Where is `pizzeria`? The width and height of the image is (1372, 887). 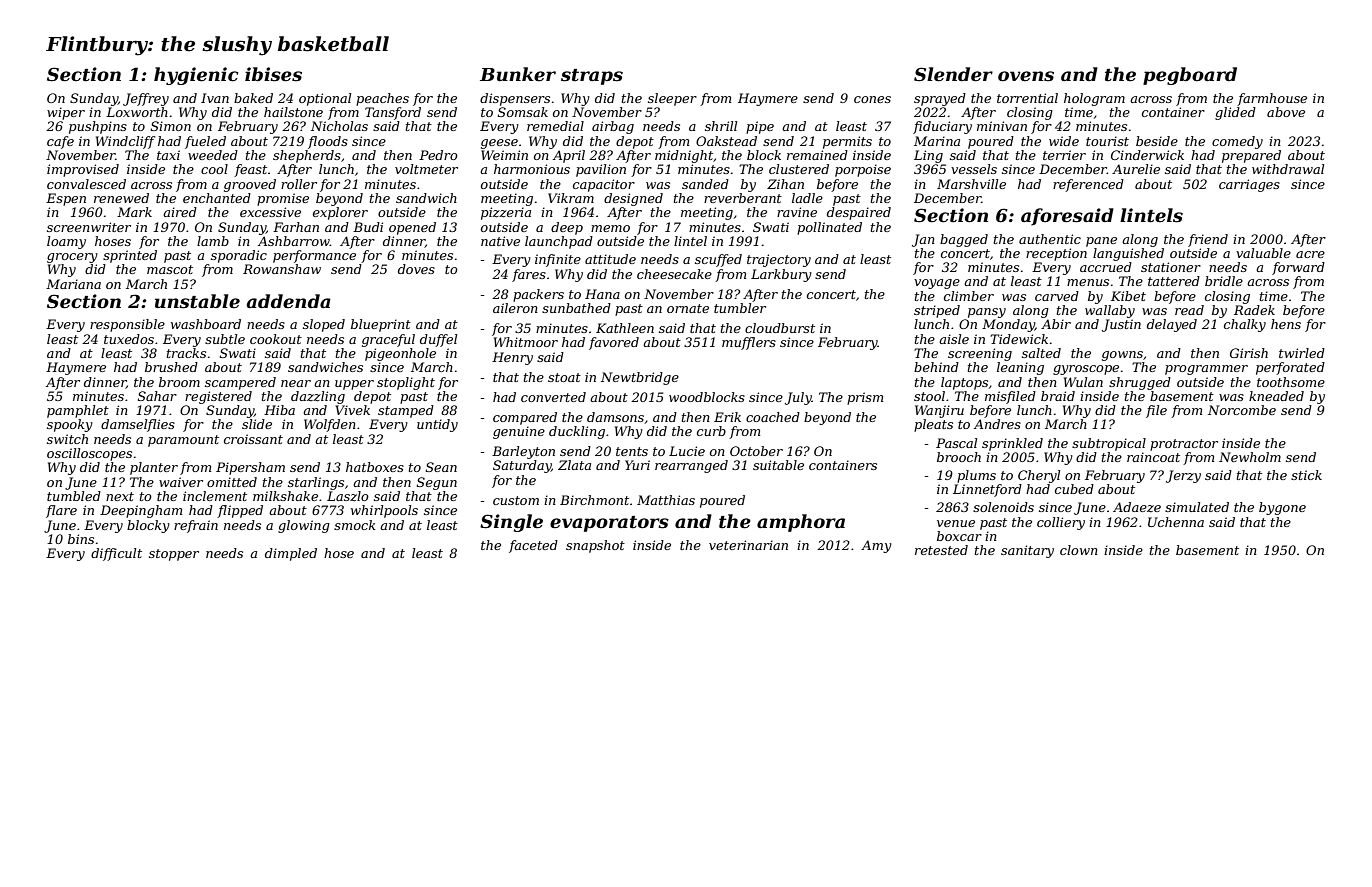 pizzeria is located at coordinates (506, 213).
